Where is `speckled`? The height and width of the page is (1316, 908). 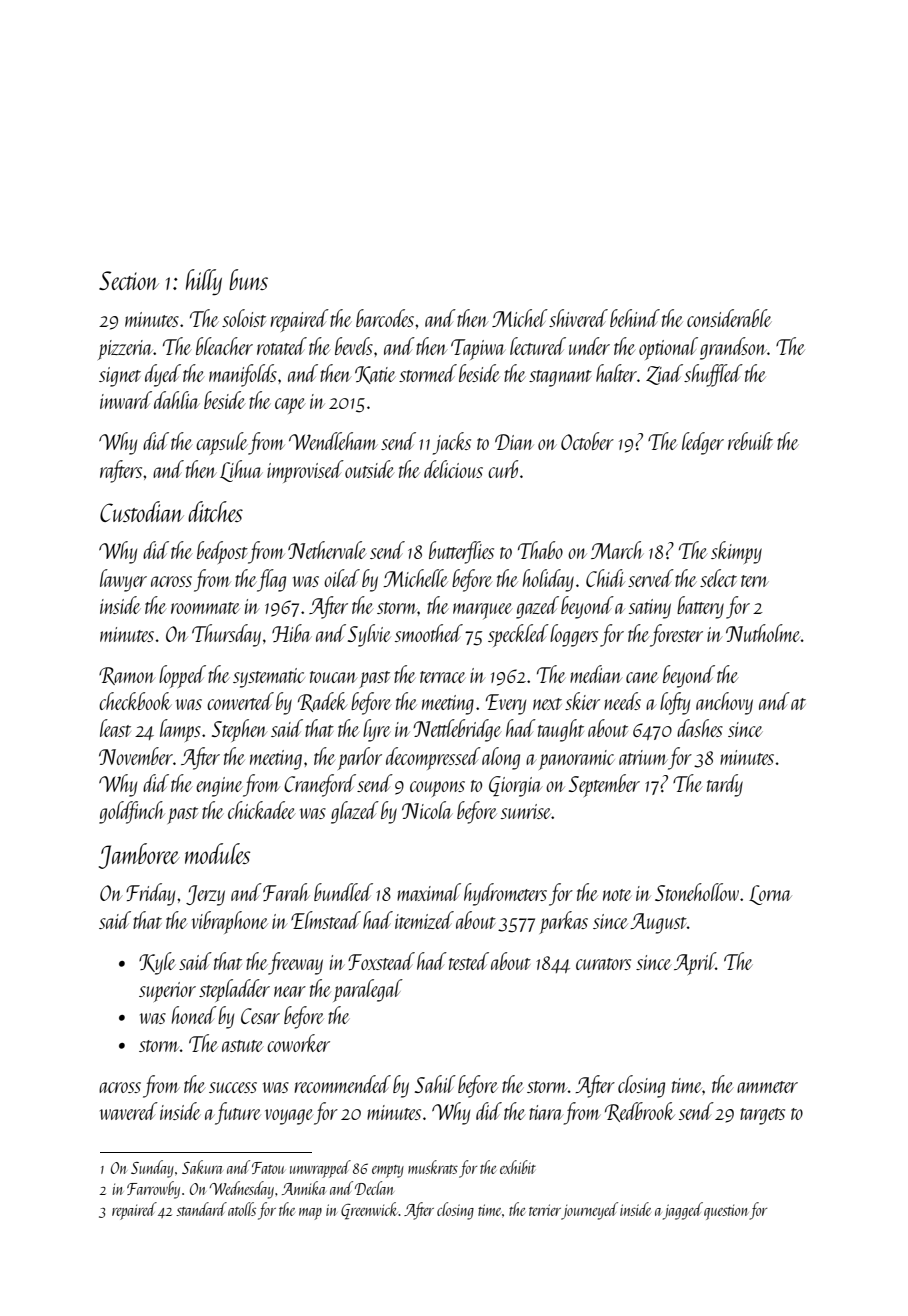 speckled is located at coordinates (518, 635).
